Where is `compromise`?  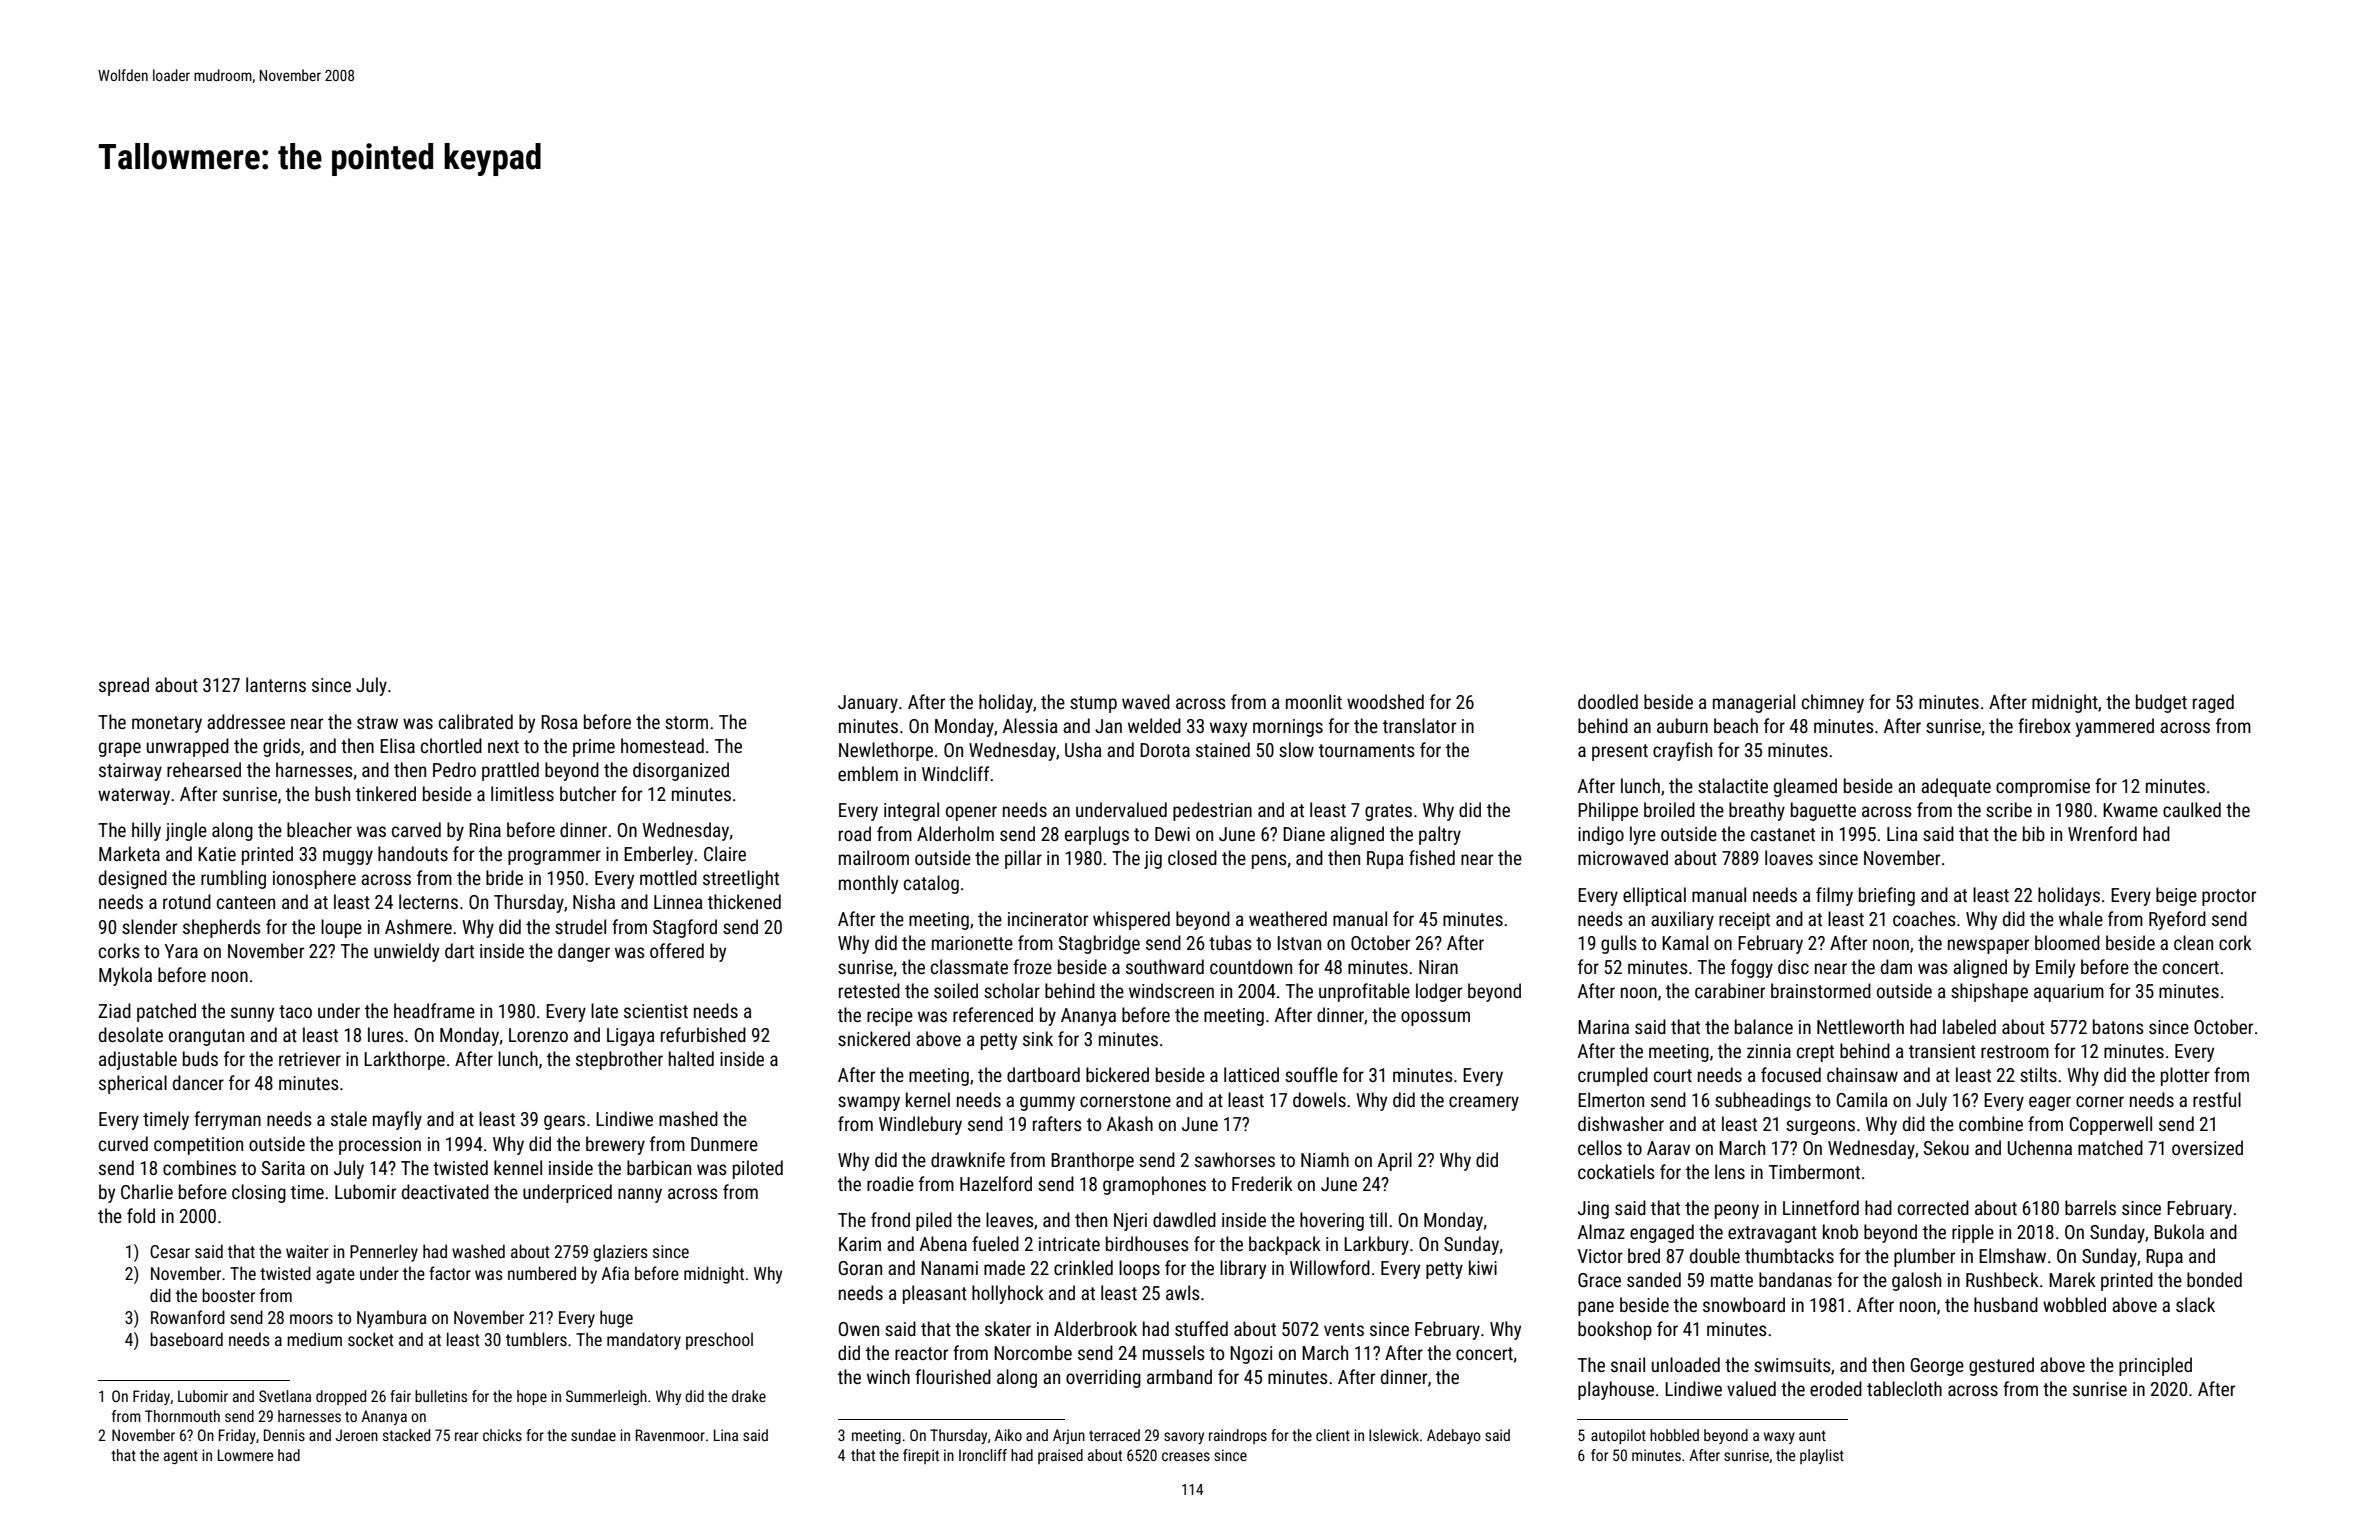 compromise is located at coordinates (2043, 788).
